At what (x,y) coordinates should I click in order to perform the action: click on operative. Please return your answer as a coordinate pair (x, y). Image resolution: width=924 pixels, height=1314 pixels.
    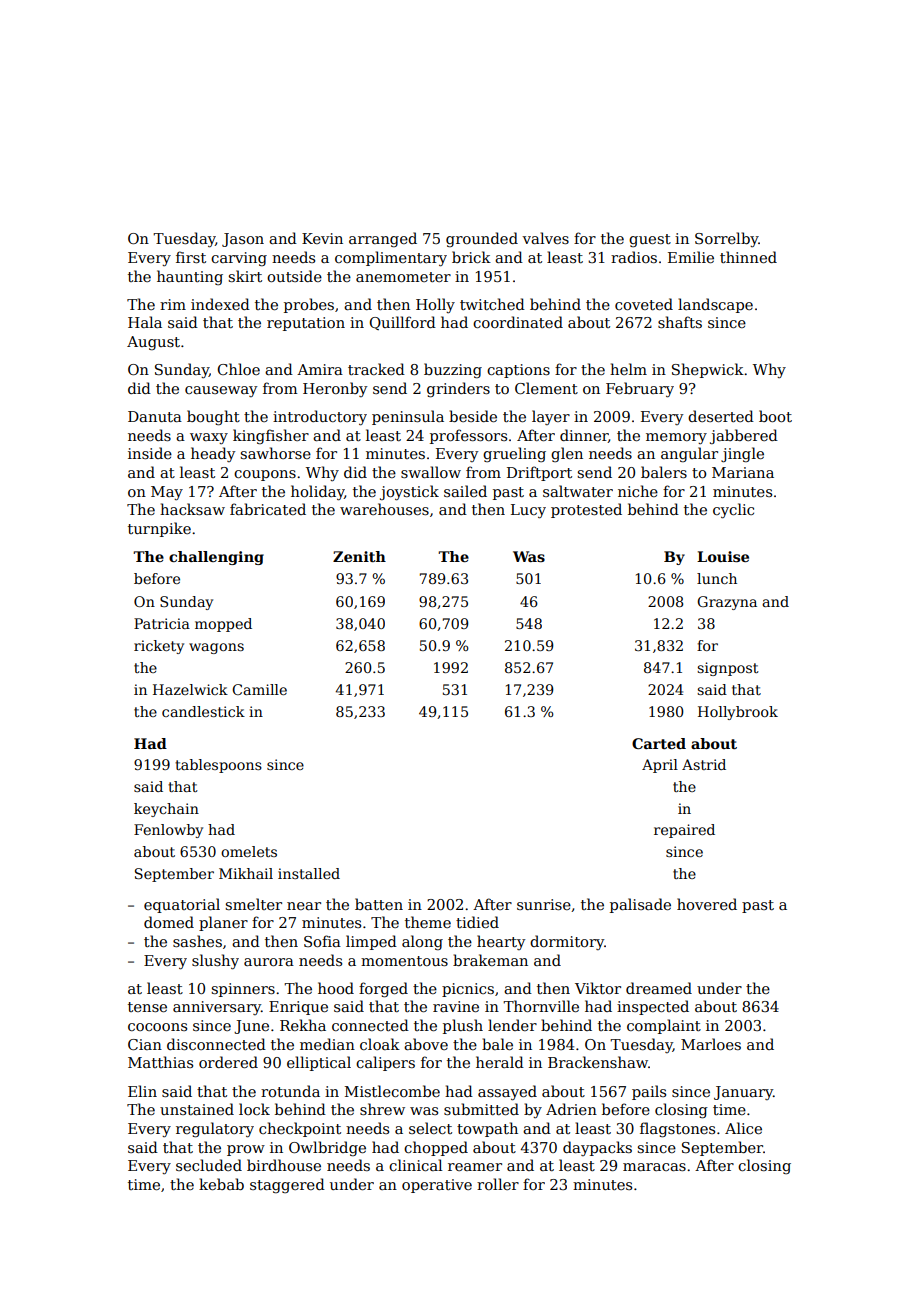
    Looking at the image, I should click on (437, 1186).
